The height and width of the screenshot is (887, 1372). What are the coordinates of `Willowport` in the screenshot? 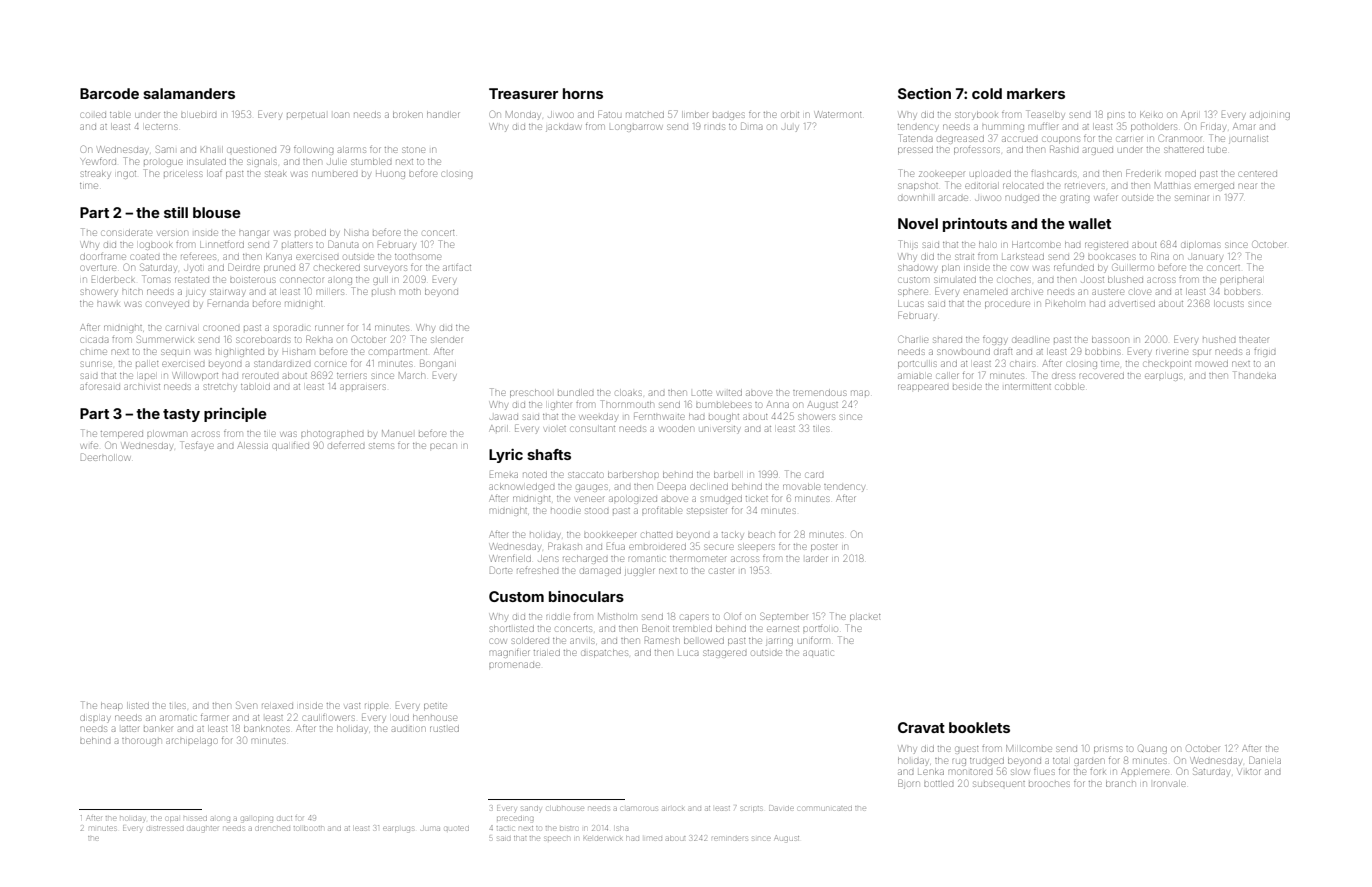 It's located at (196, 375).
